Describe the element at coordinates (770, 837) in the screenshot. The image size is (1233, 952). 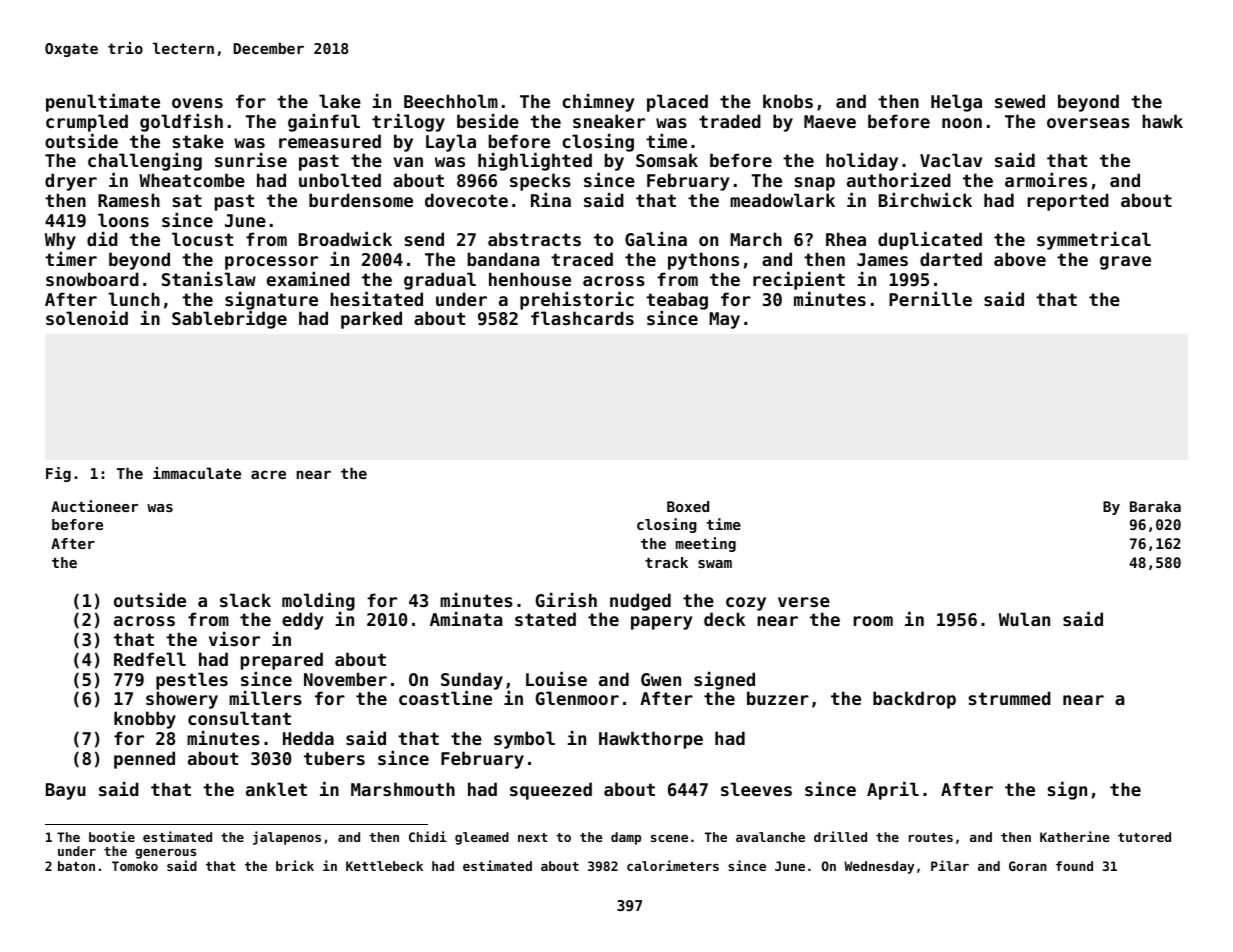
I see `avalanche` at that location.
